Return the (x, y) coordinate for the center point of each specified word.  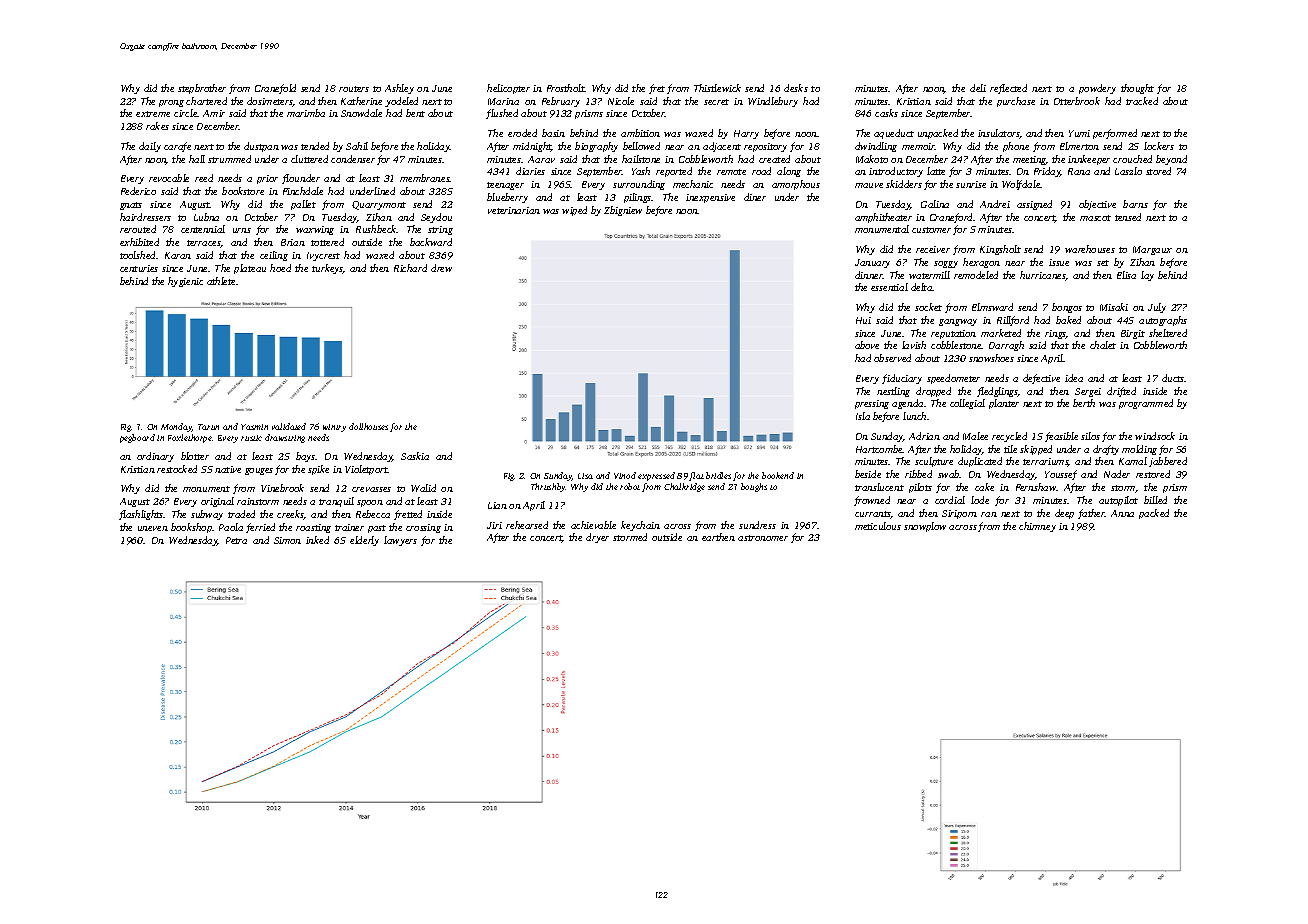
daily (150, 147)
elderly (364, 541)
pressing (872, 404)
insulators (999, 134)
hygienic (185, 282)
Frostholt (566, 88)
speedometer (953, 379)
